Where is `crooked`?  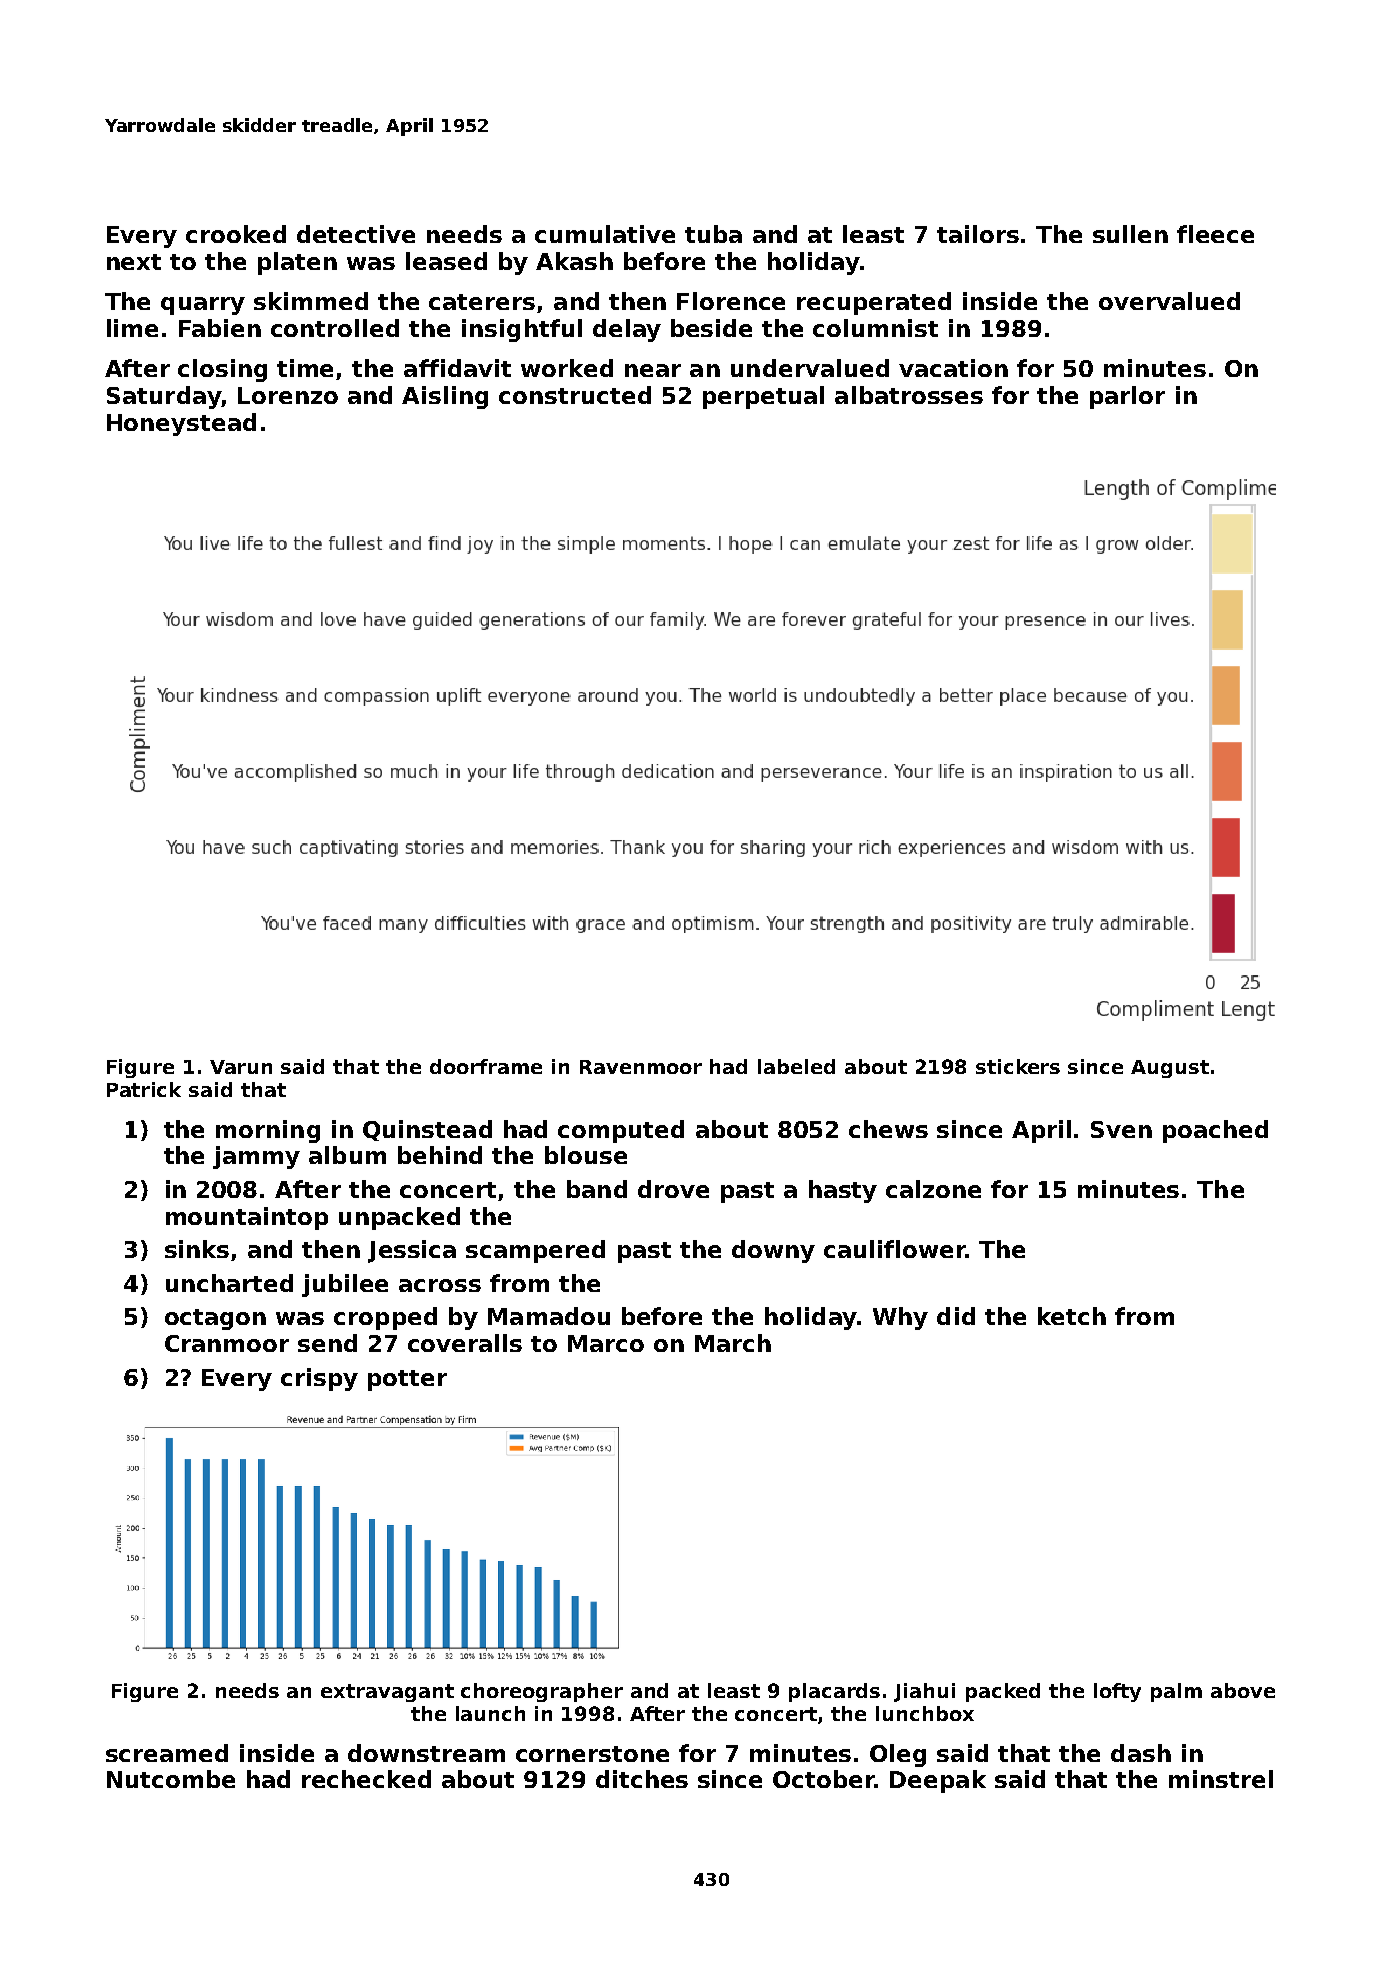
crooked is located at coordinates (236, 234).
